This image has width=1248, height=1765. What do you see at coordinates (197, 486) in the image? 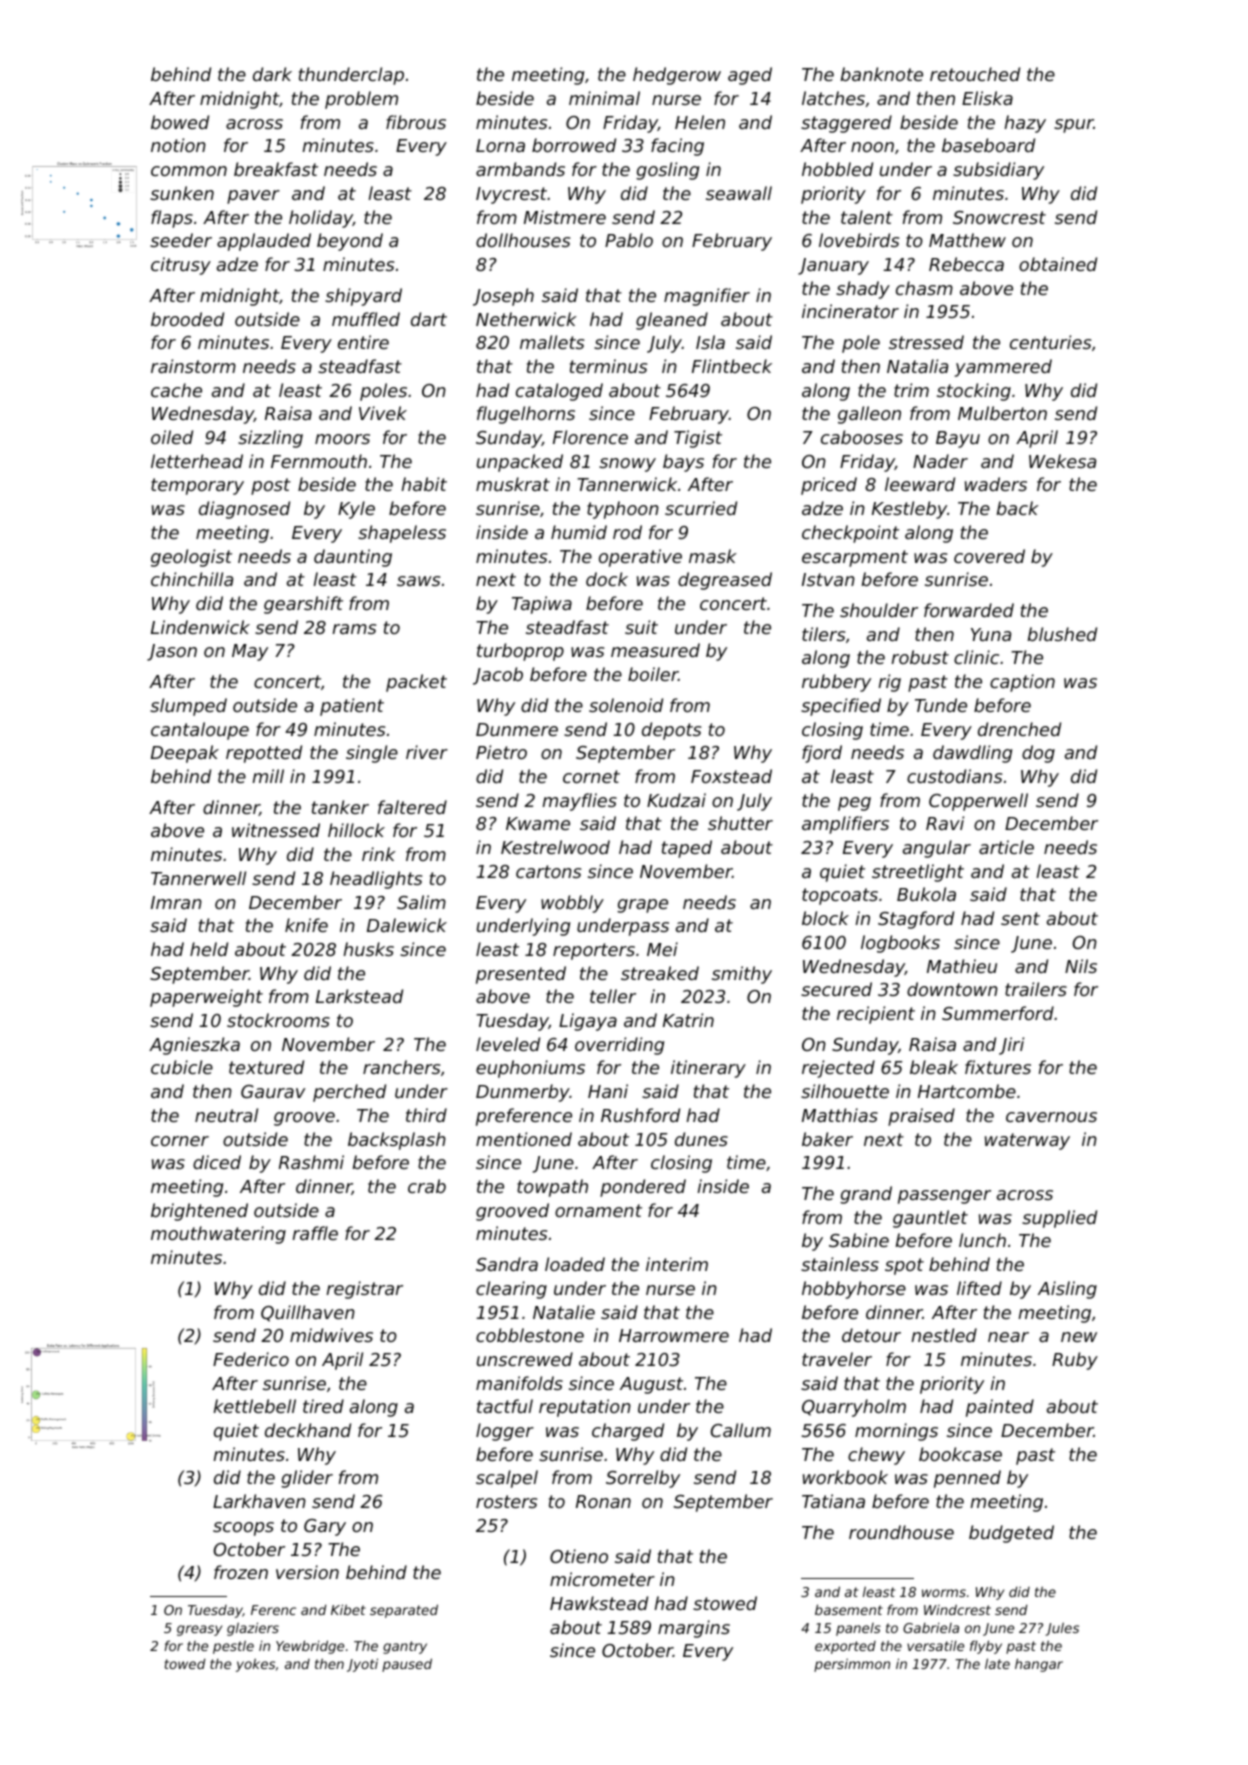
I see `temporary` at bounding box center [197, 486].
